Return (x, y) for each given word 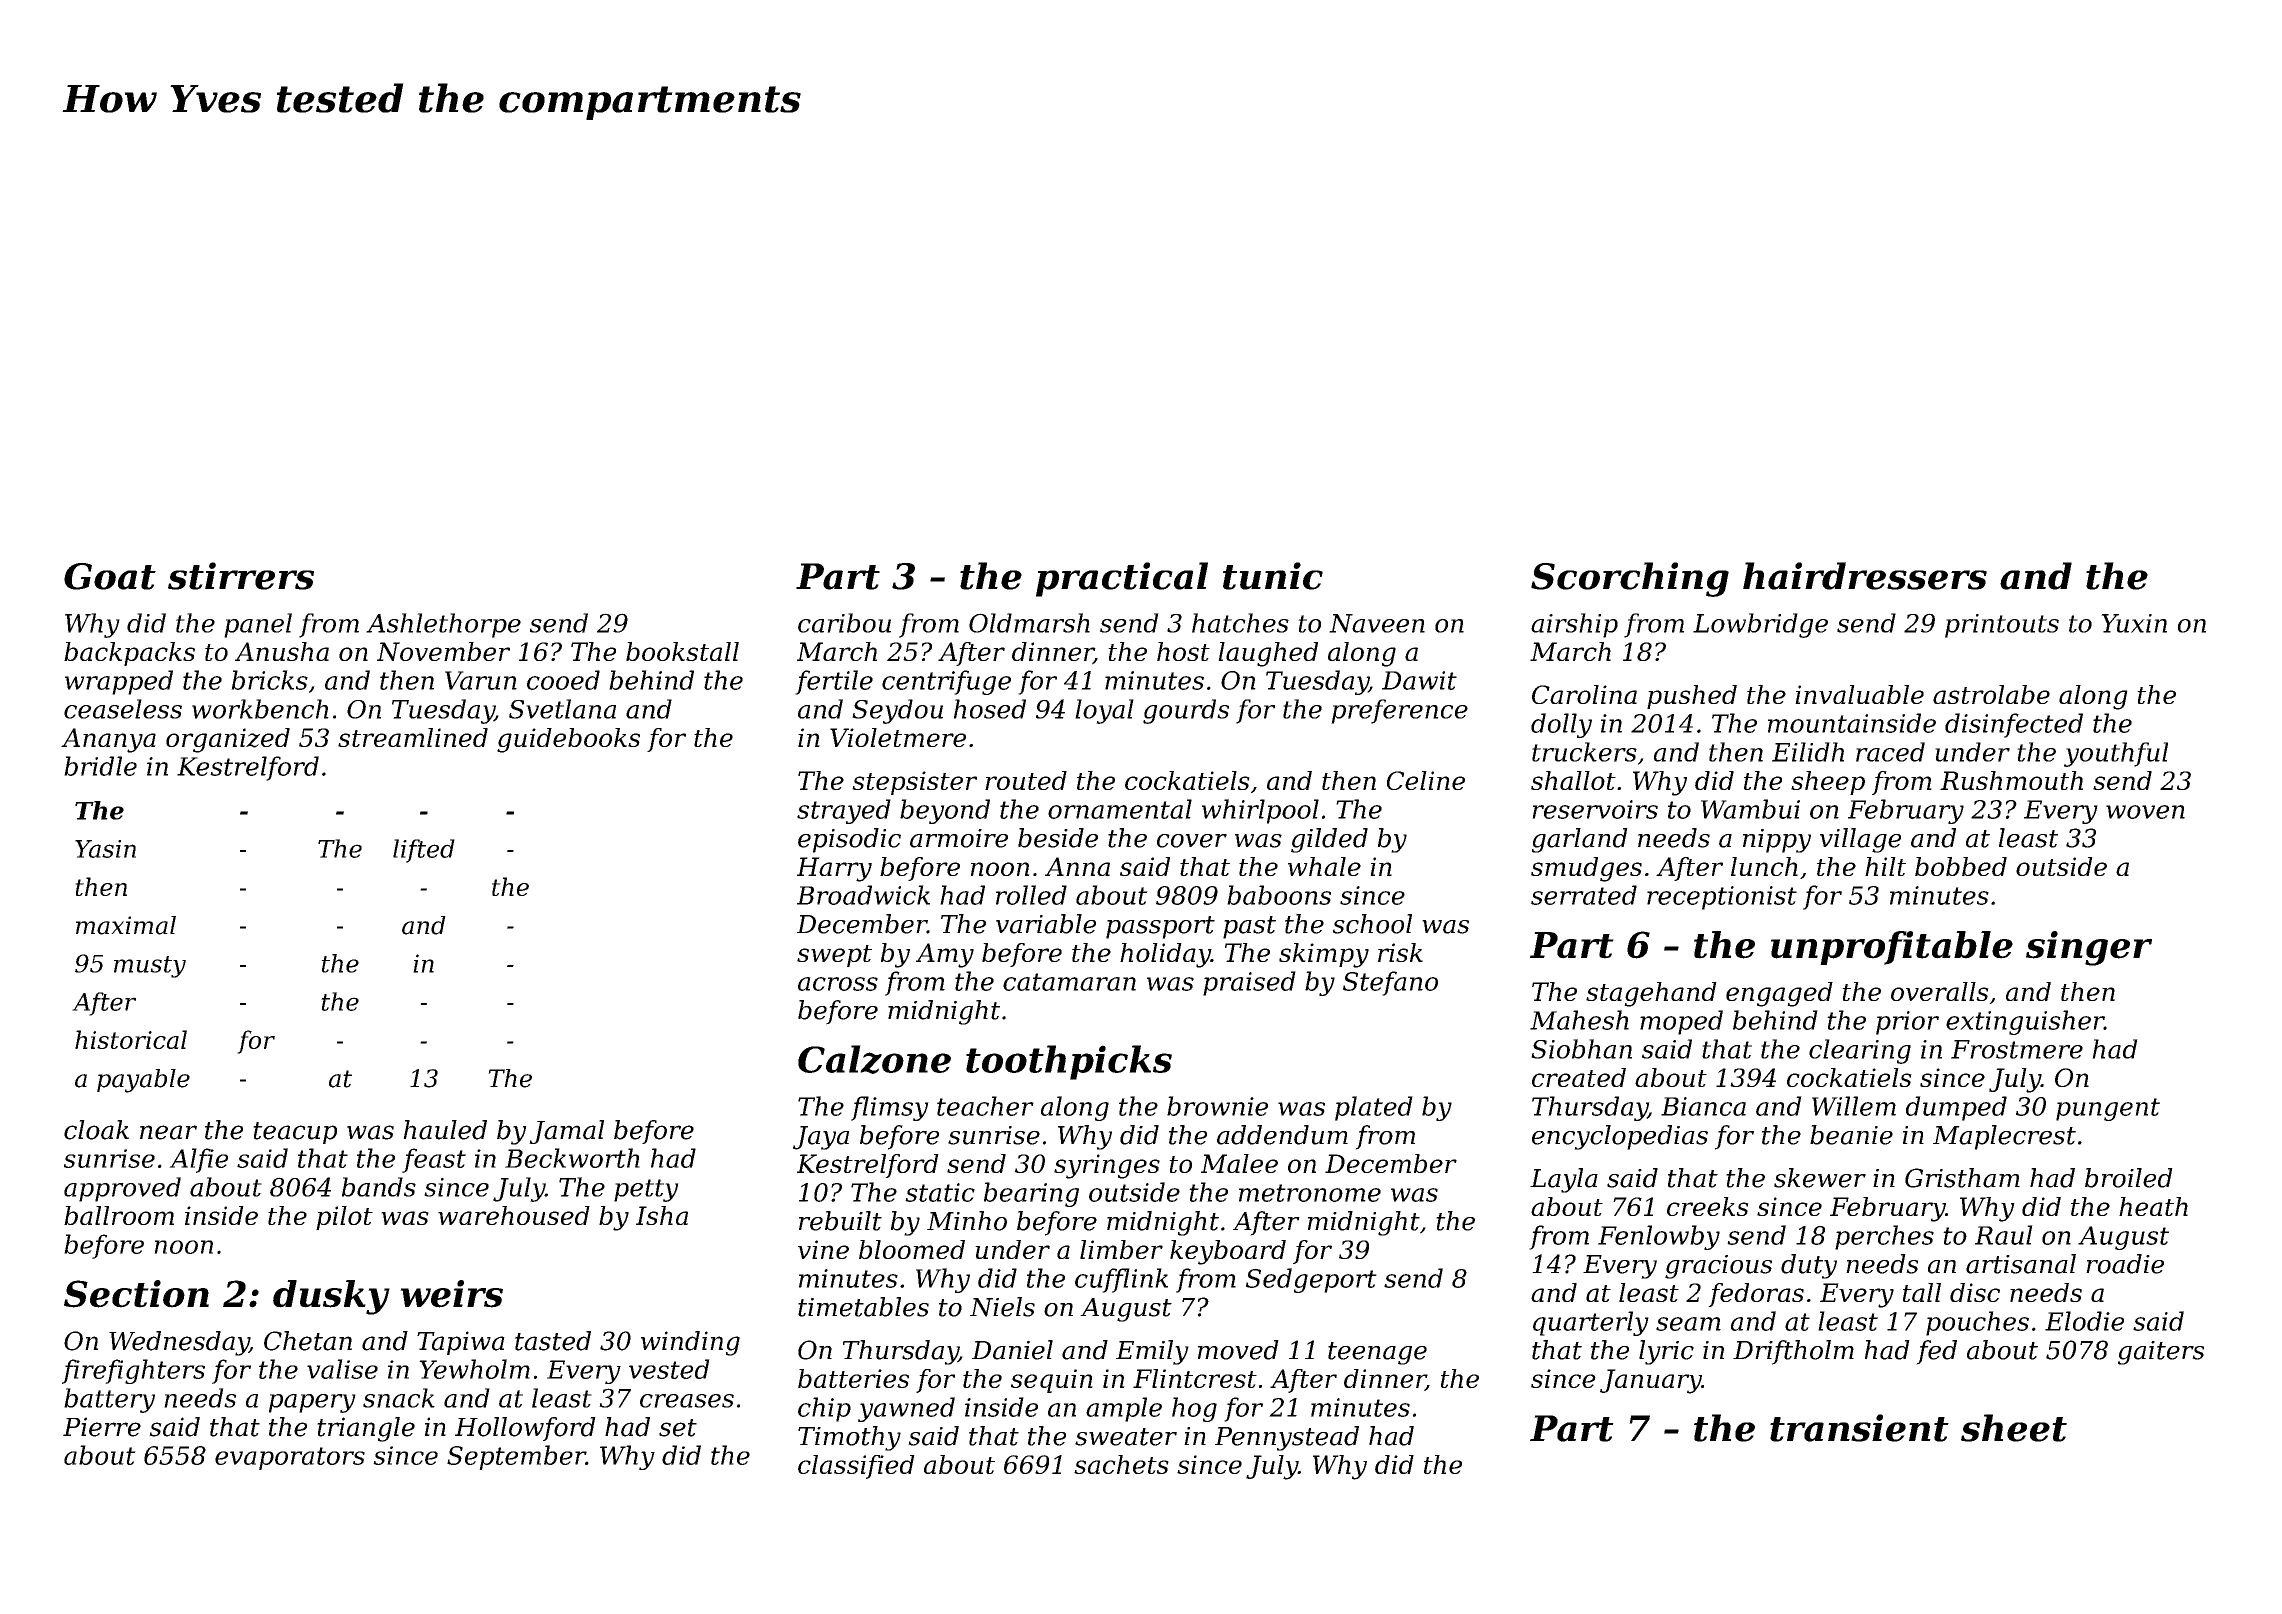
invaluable (1859, 694)
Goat (110, 576)
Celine (1426, 780)
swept (834, 956)
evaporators (290, 1458)
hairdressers (1865, 576)
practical (1122, 579)
